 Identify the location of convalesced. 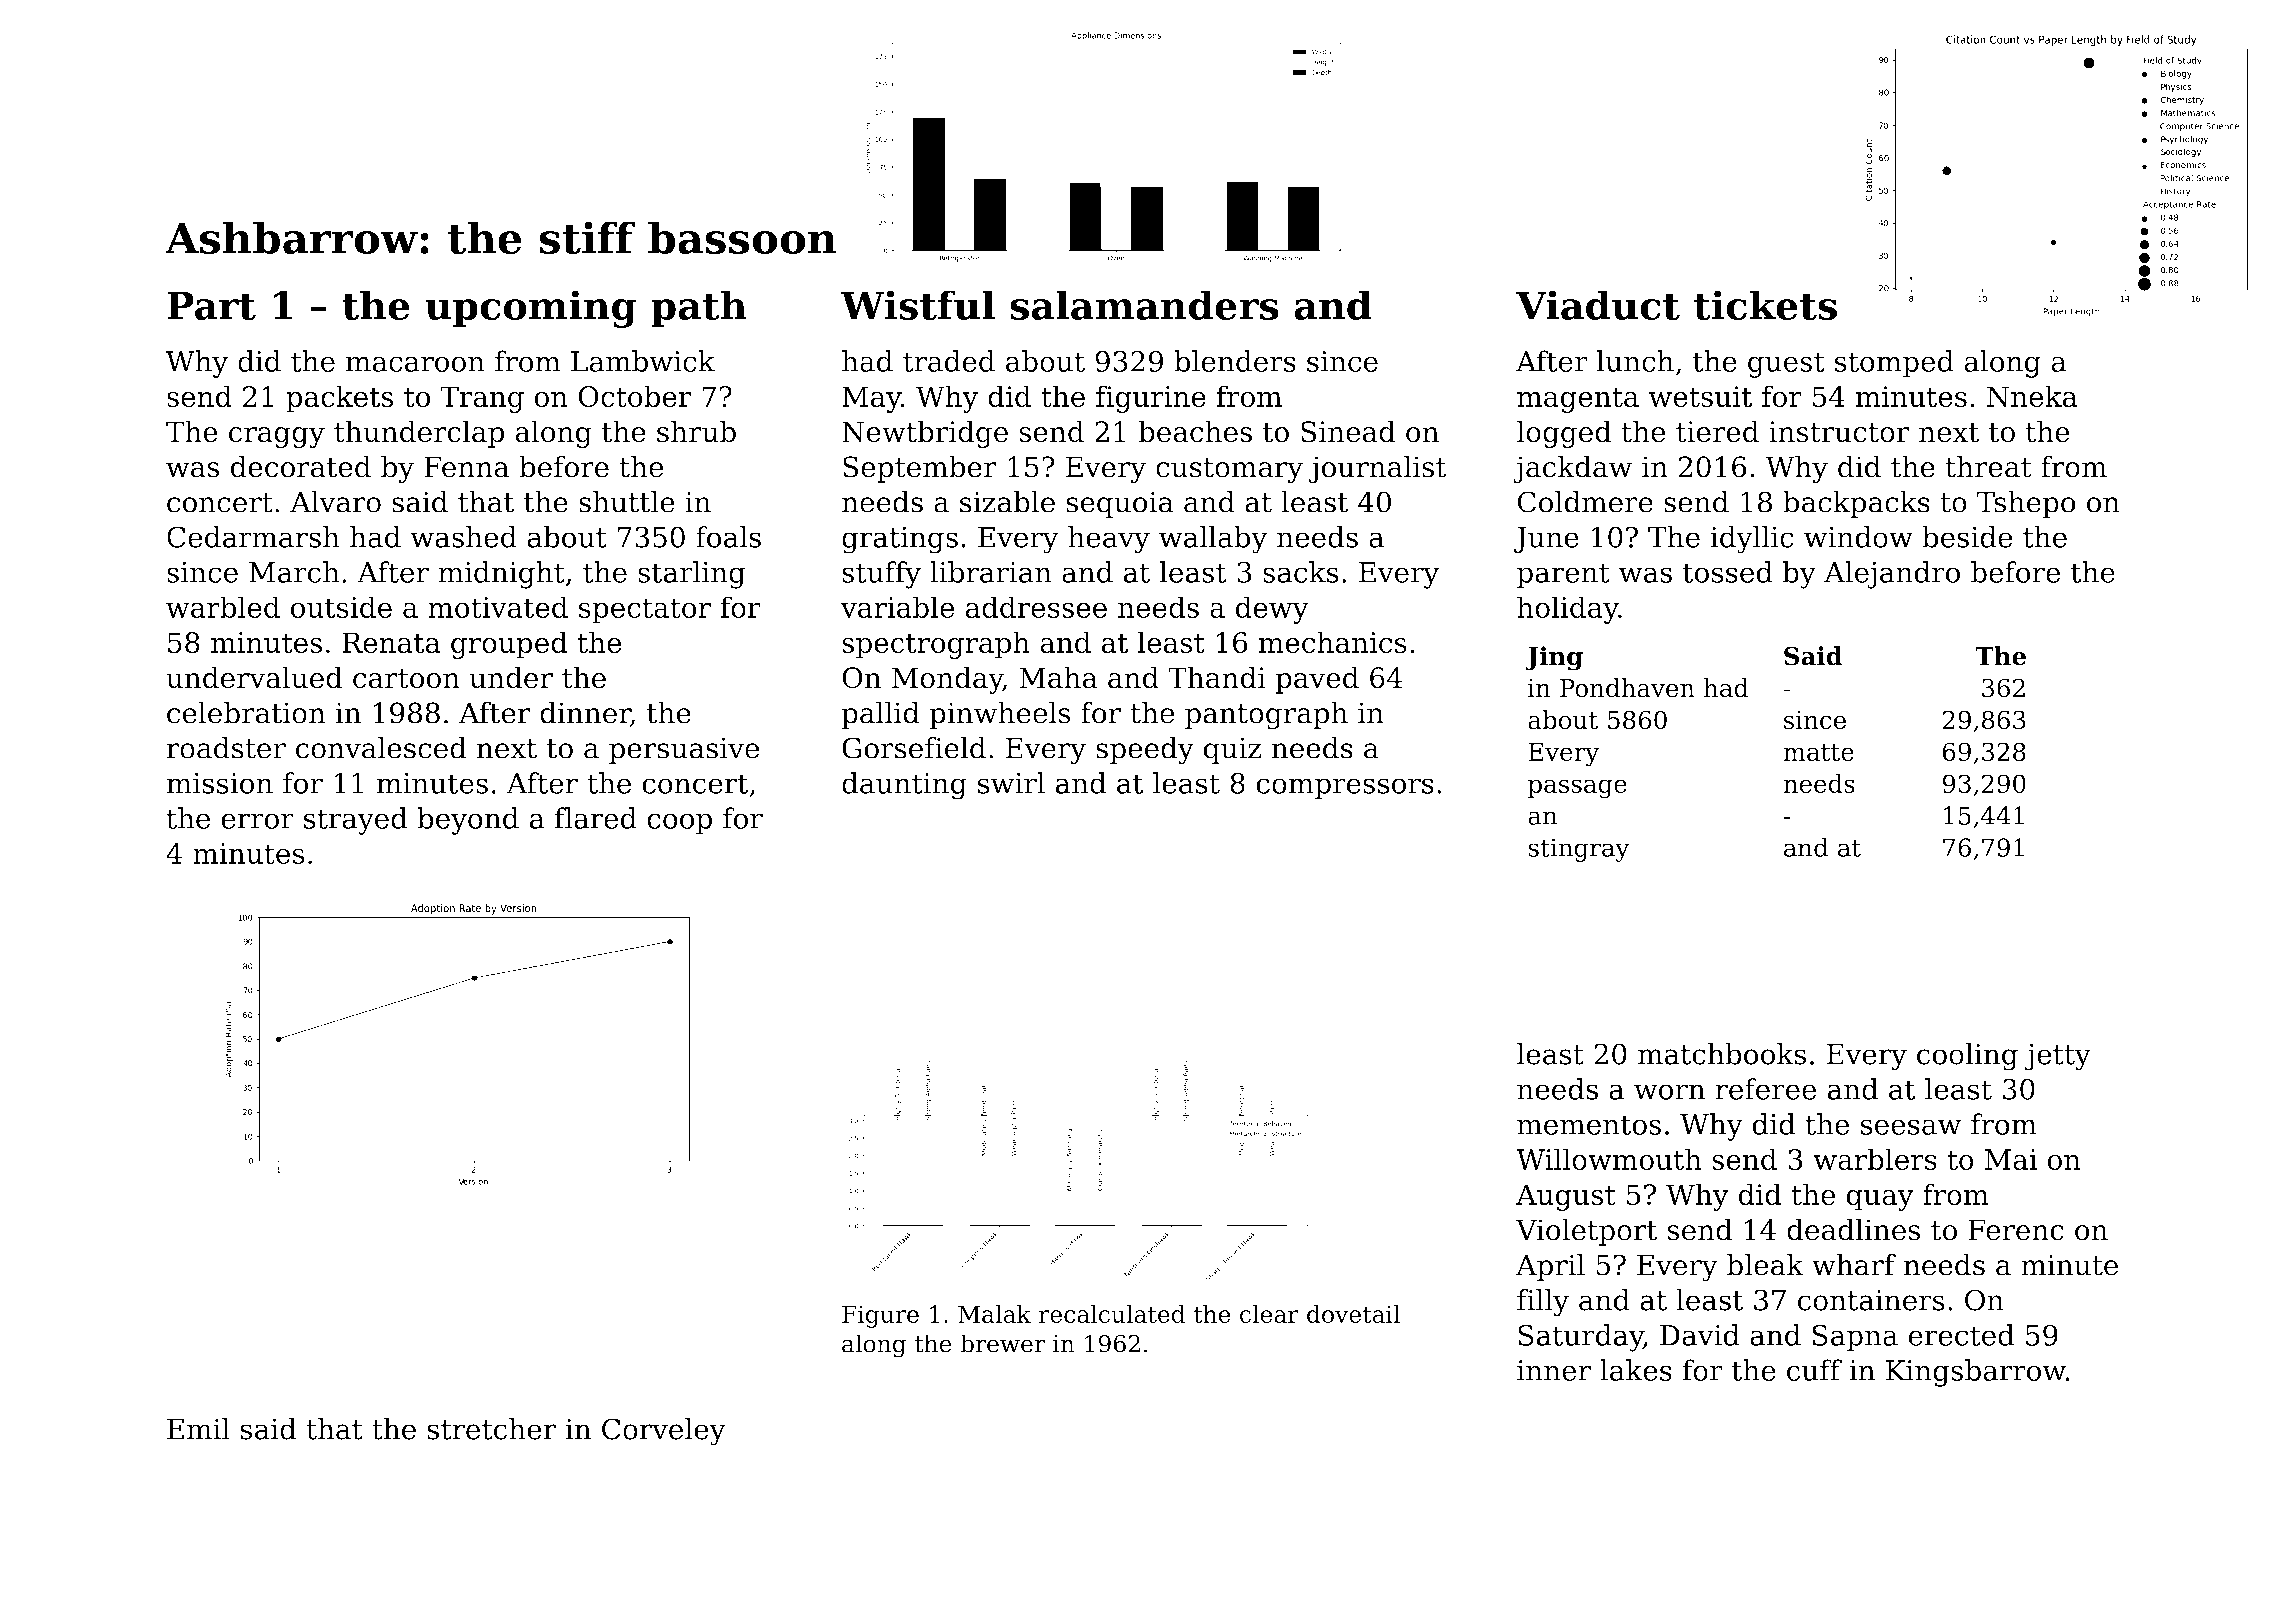
(381, 748).
